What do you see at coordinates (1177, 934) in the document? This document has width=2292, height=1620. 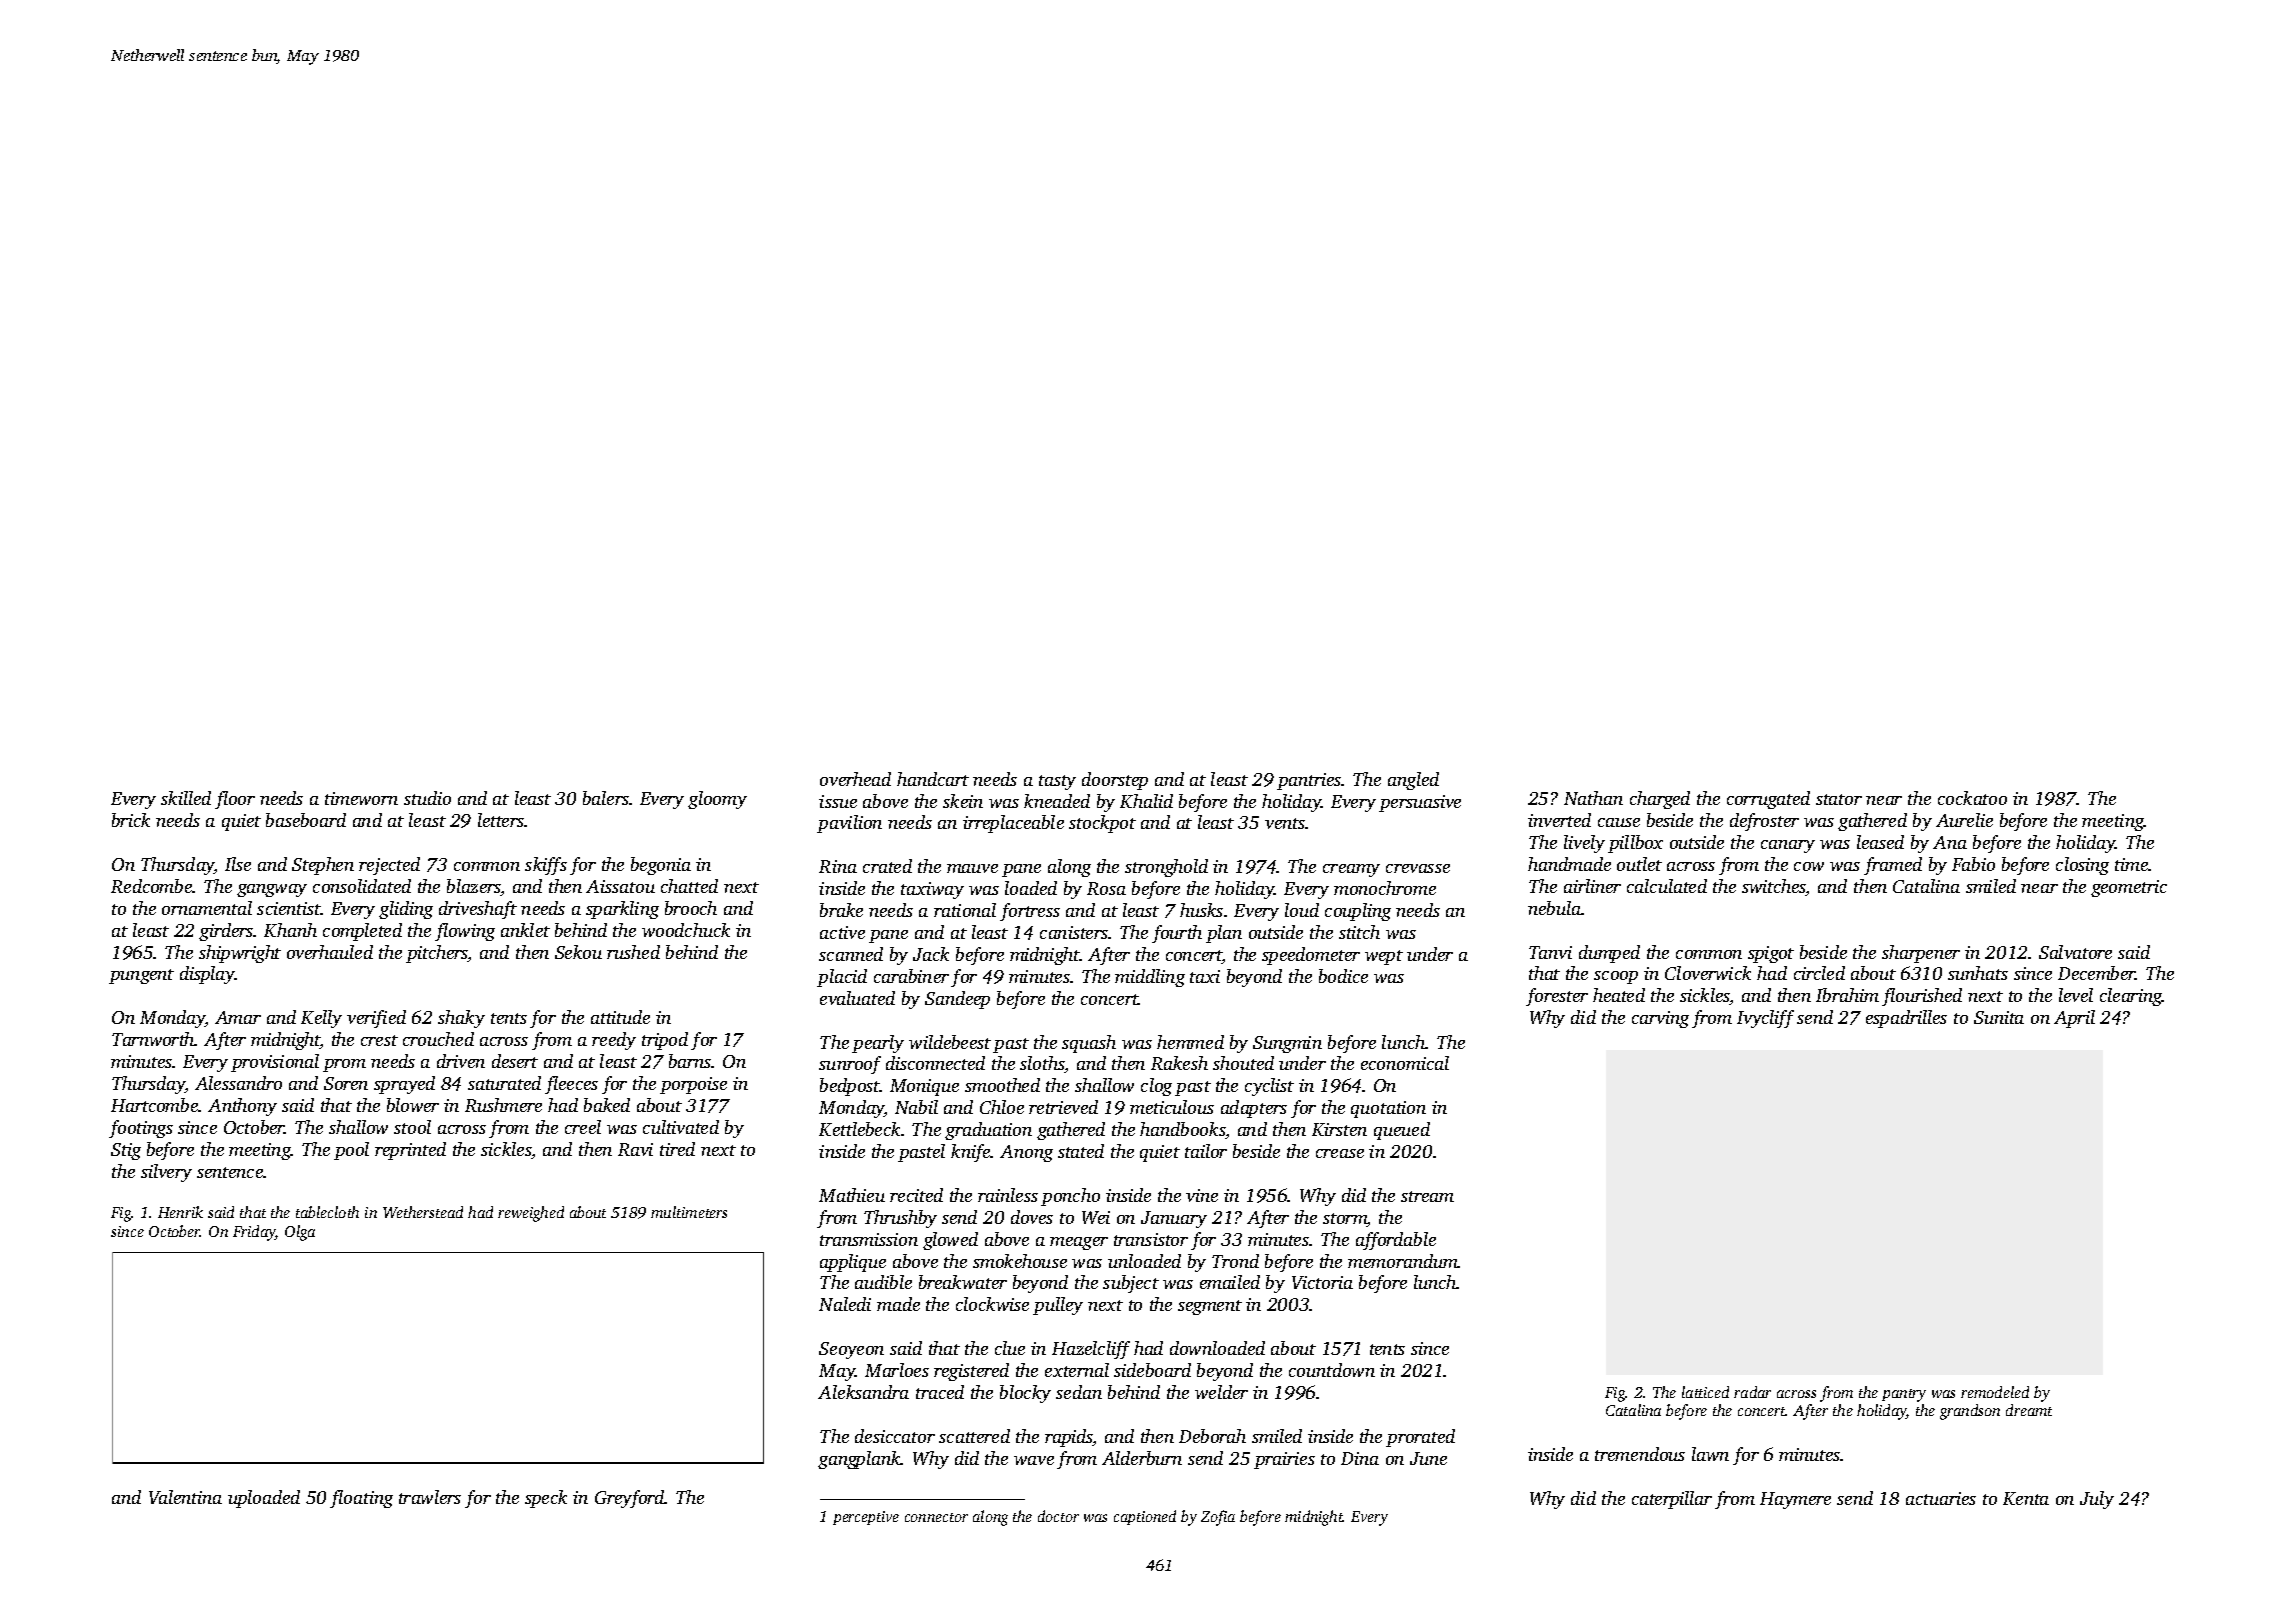 I see `fourth` at bounding box center [1177, 934].
